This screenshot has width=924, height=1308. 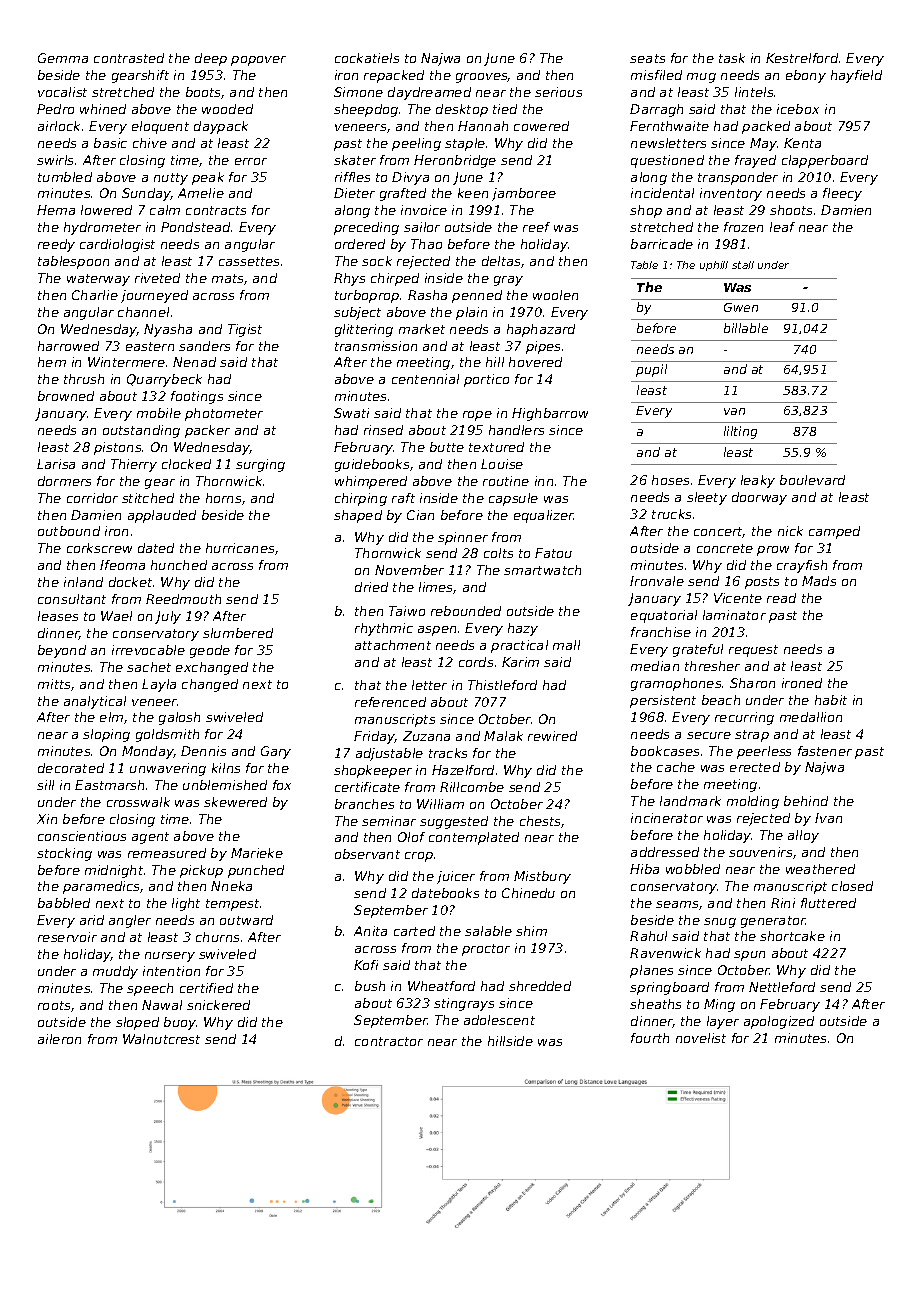 I want to click on Kestrelford, so click(x=802, y=58).
